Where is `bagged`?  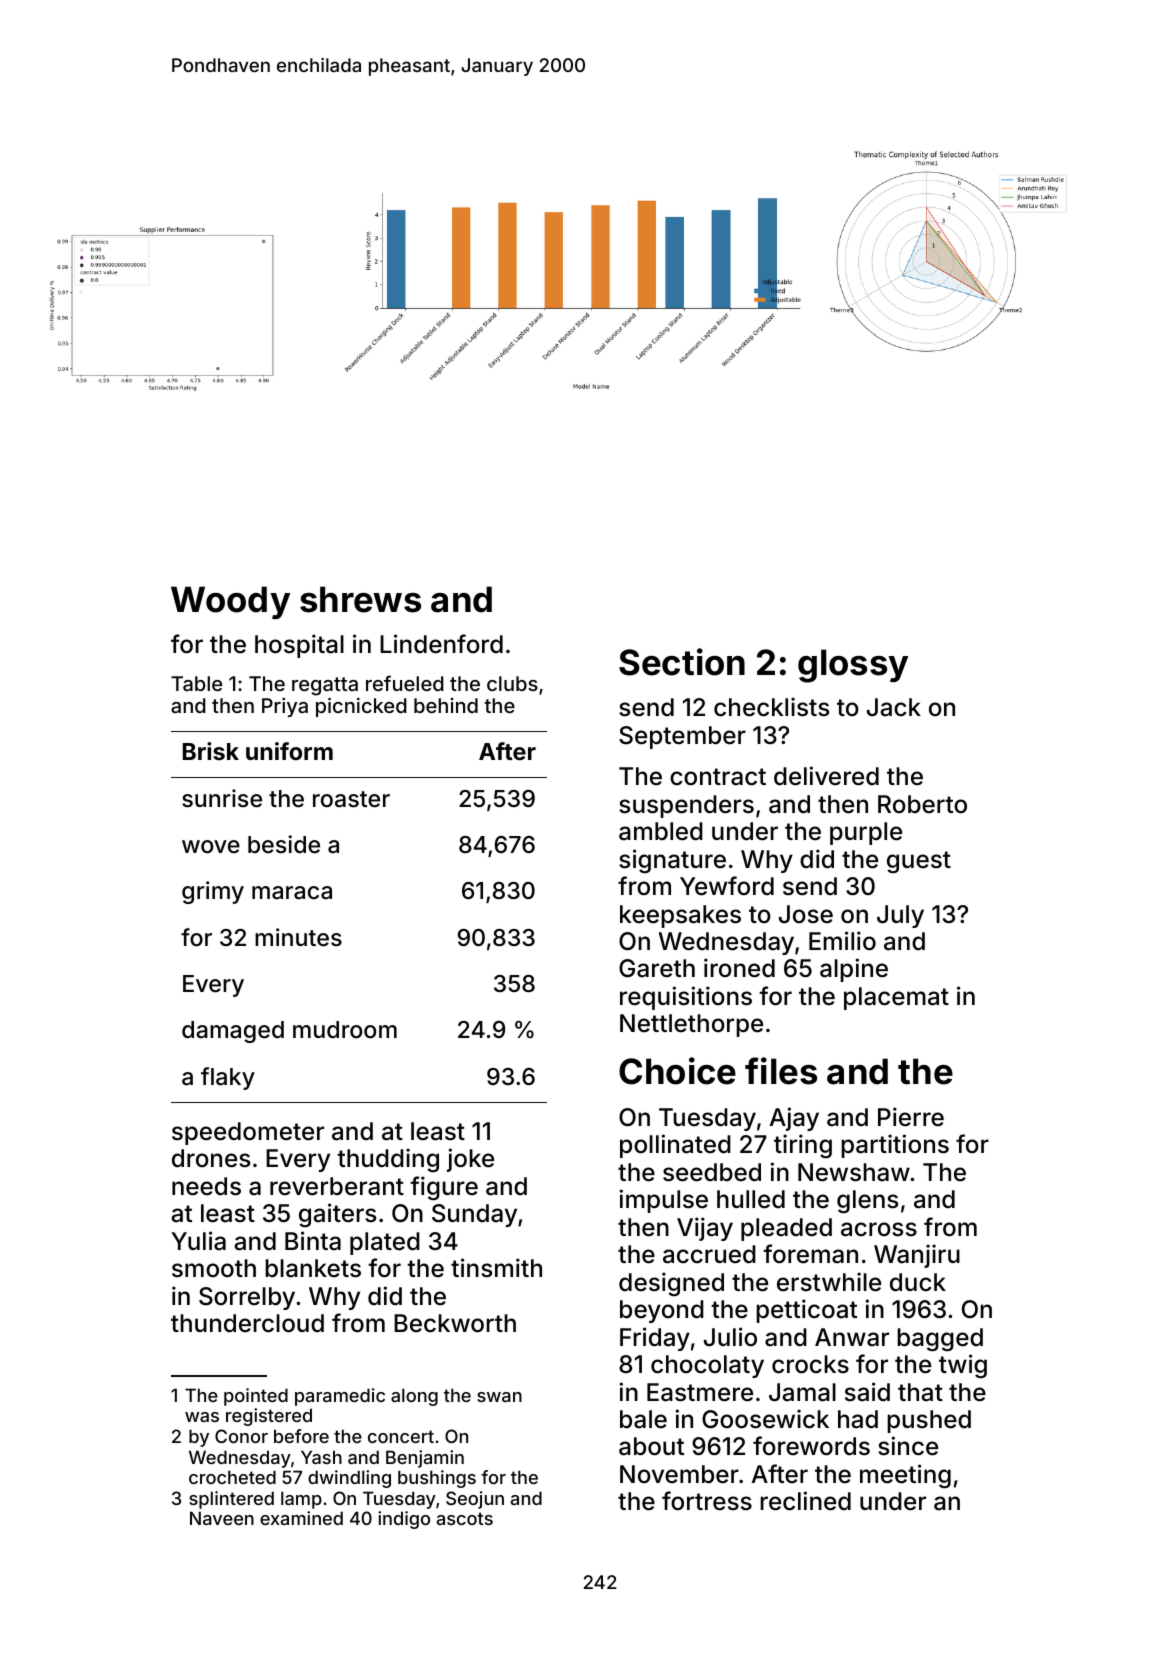 bagged is located at coordinates (940, 1339).
